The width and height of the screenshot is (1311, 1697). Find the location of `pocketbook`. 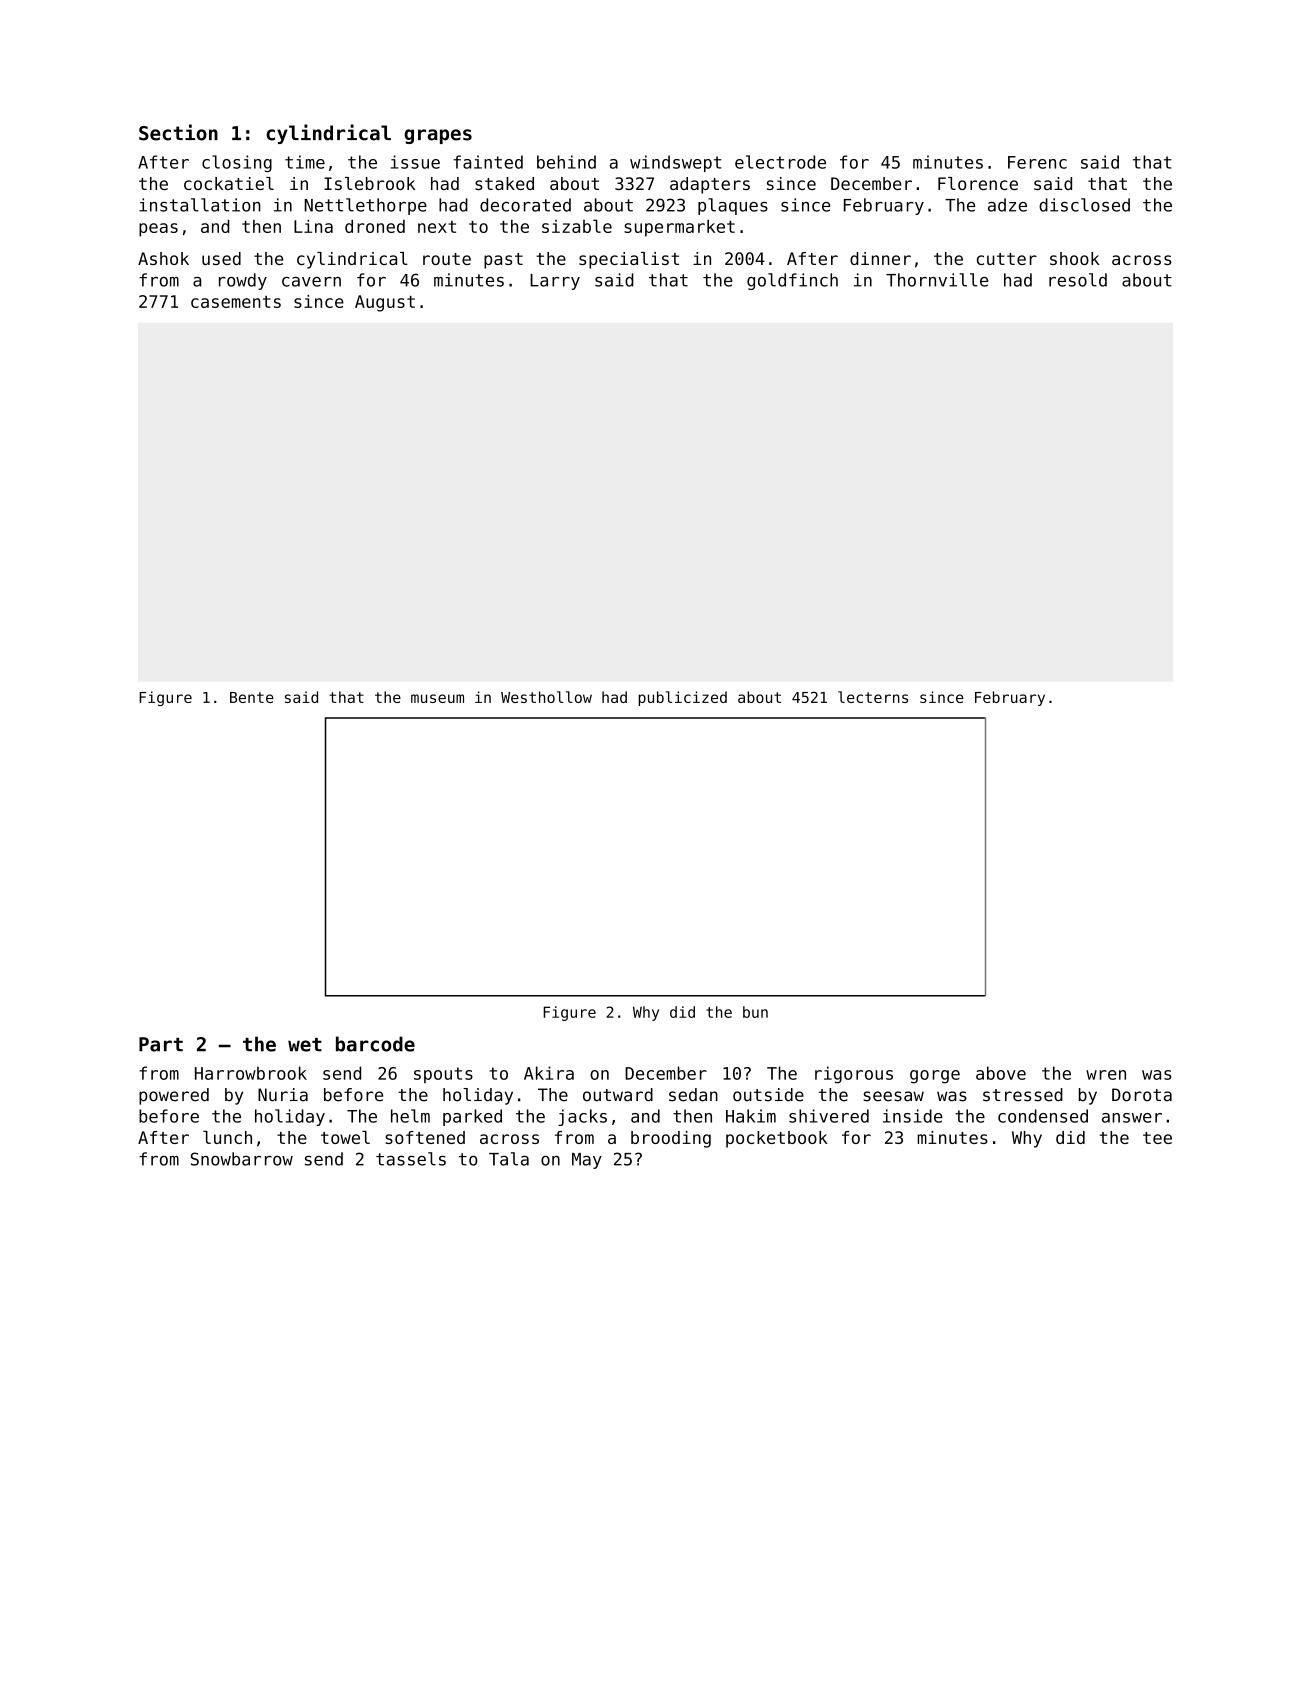

pocketbook is located at coordinates (777, 1139).
